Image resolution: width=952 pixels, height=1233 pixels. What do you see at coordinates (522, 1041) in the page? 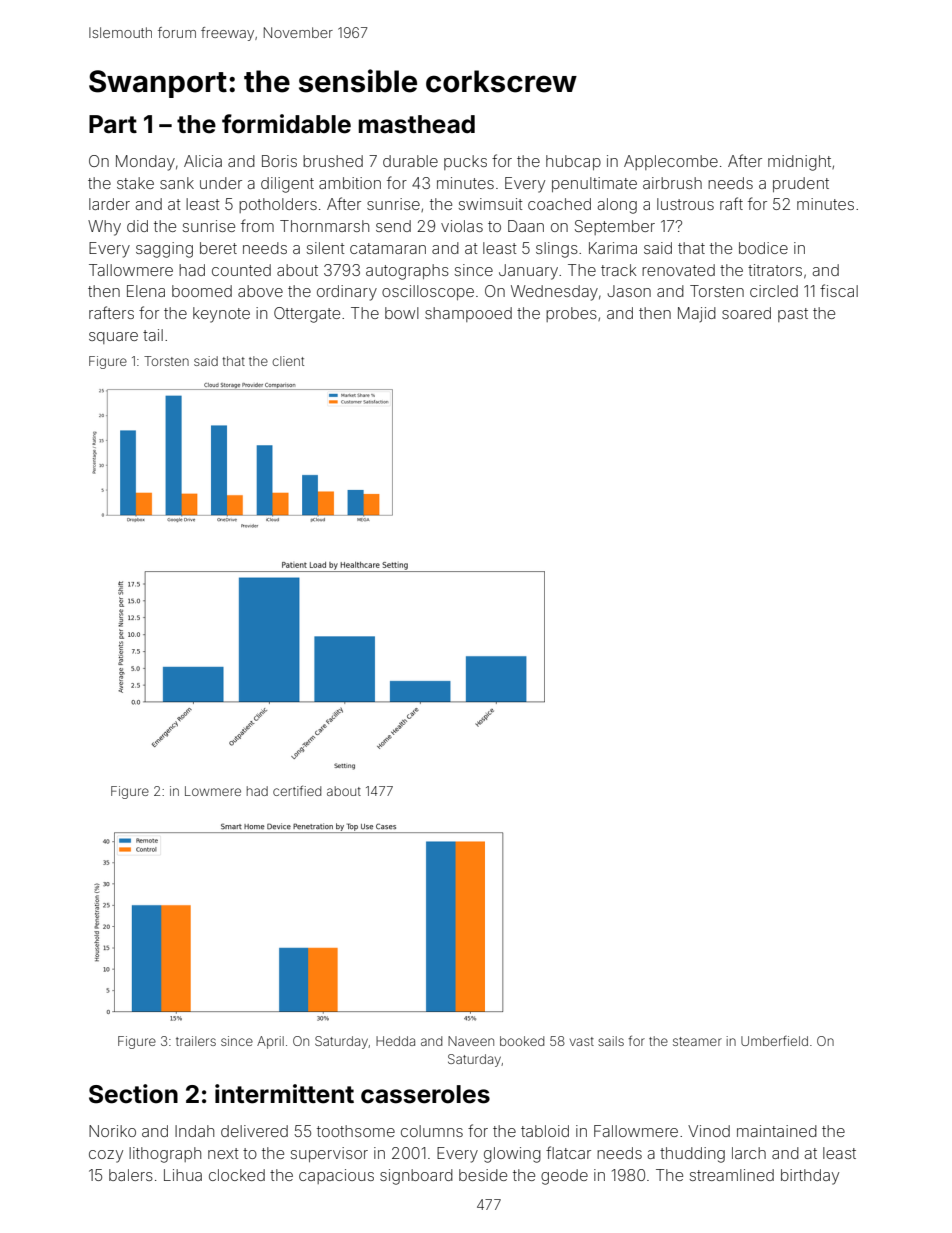
I see `booked` at bounding box center [522, 1041].
